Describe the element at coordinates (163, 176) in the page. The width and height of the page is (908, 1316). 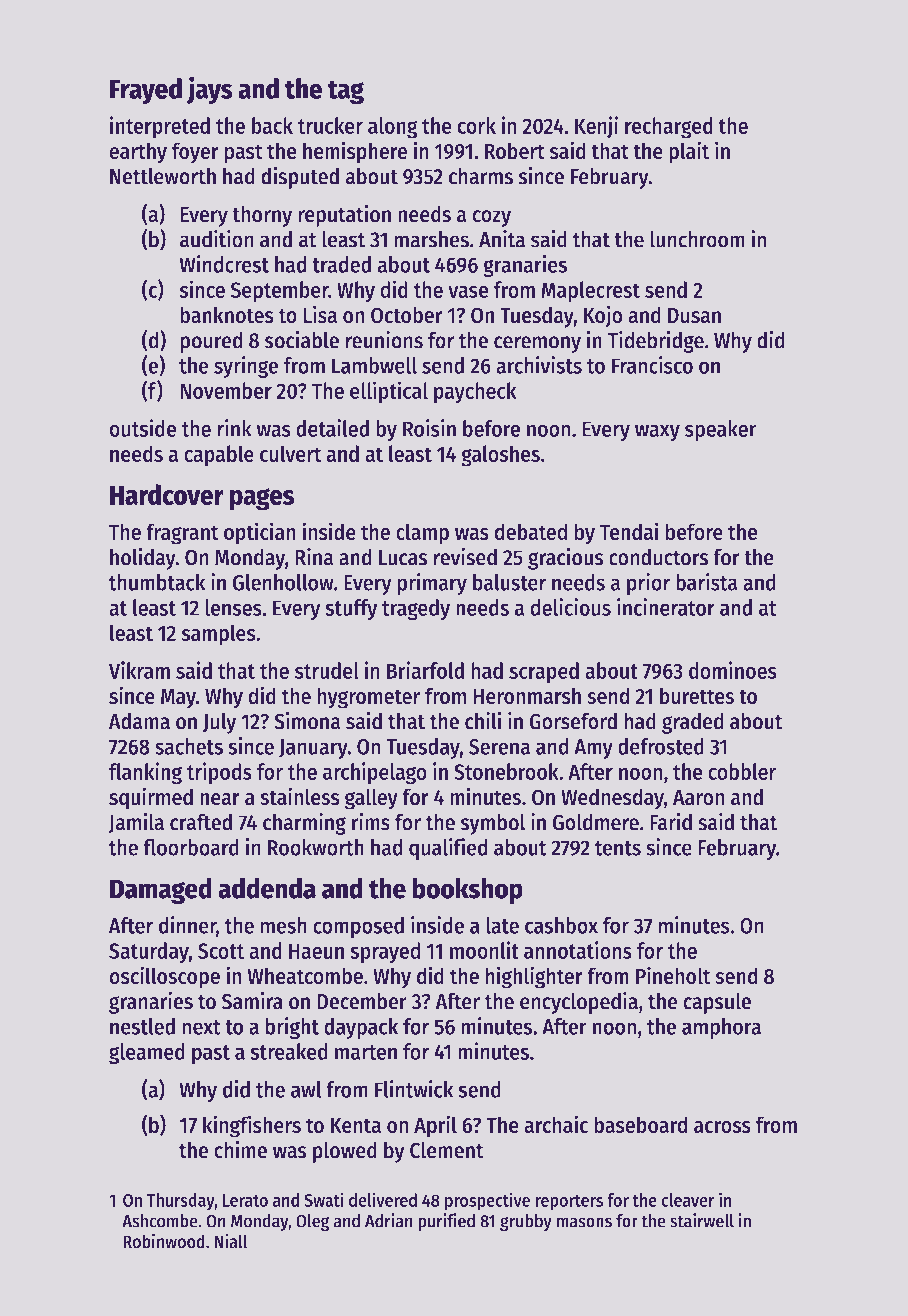
I see `Nettleworth` at that location.
